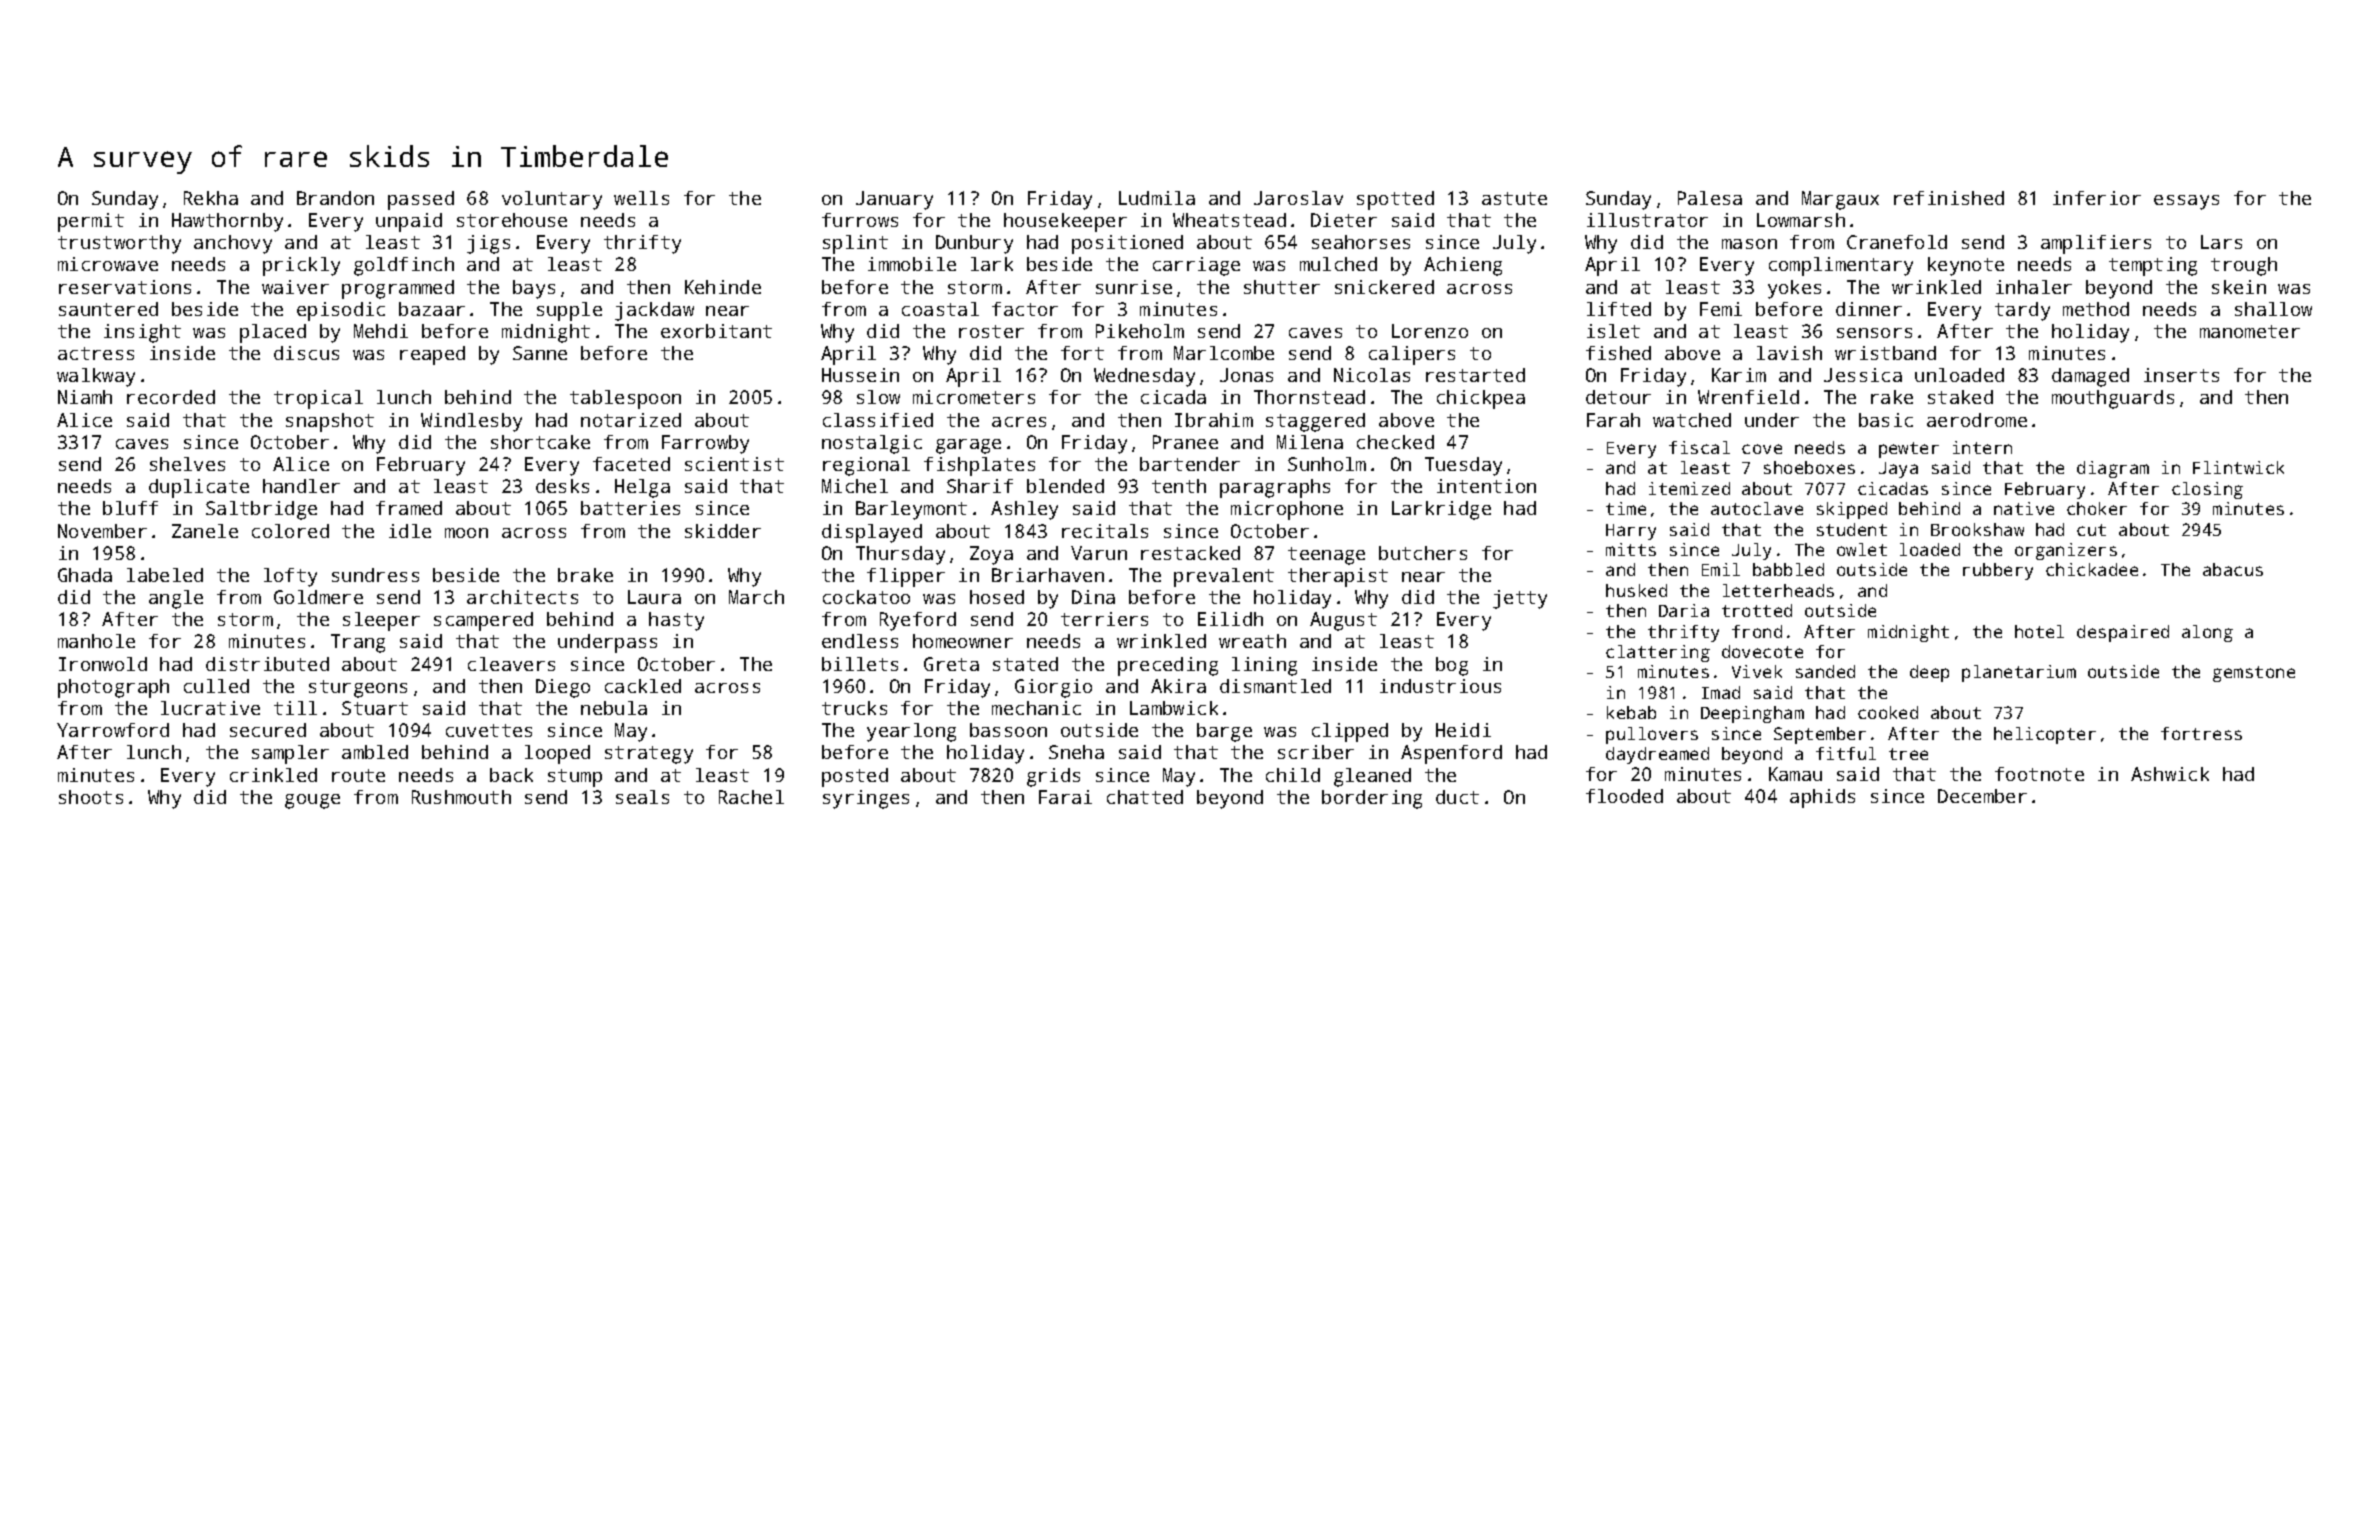  I want to click on tardy, so click(2022, 311).
